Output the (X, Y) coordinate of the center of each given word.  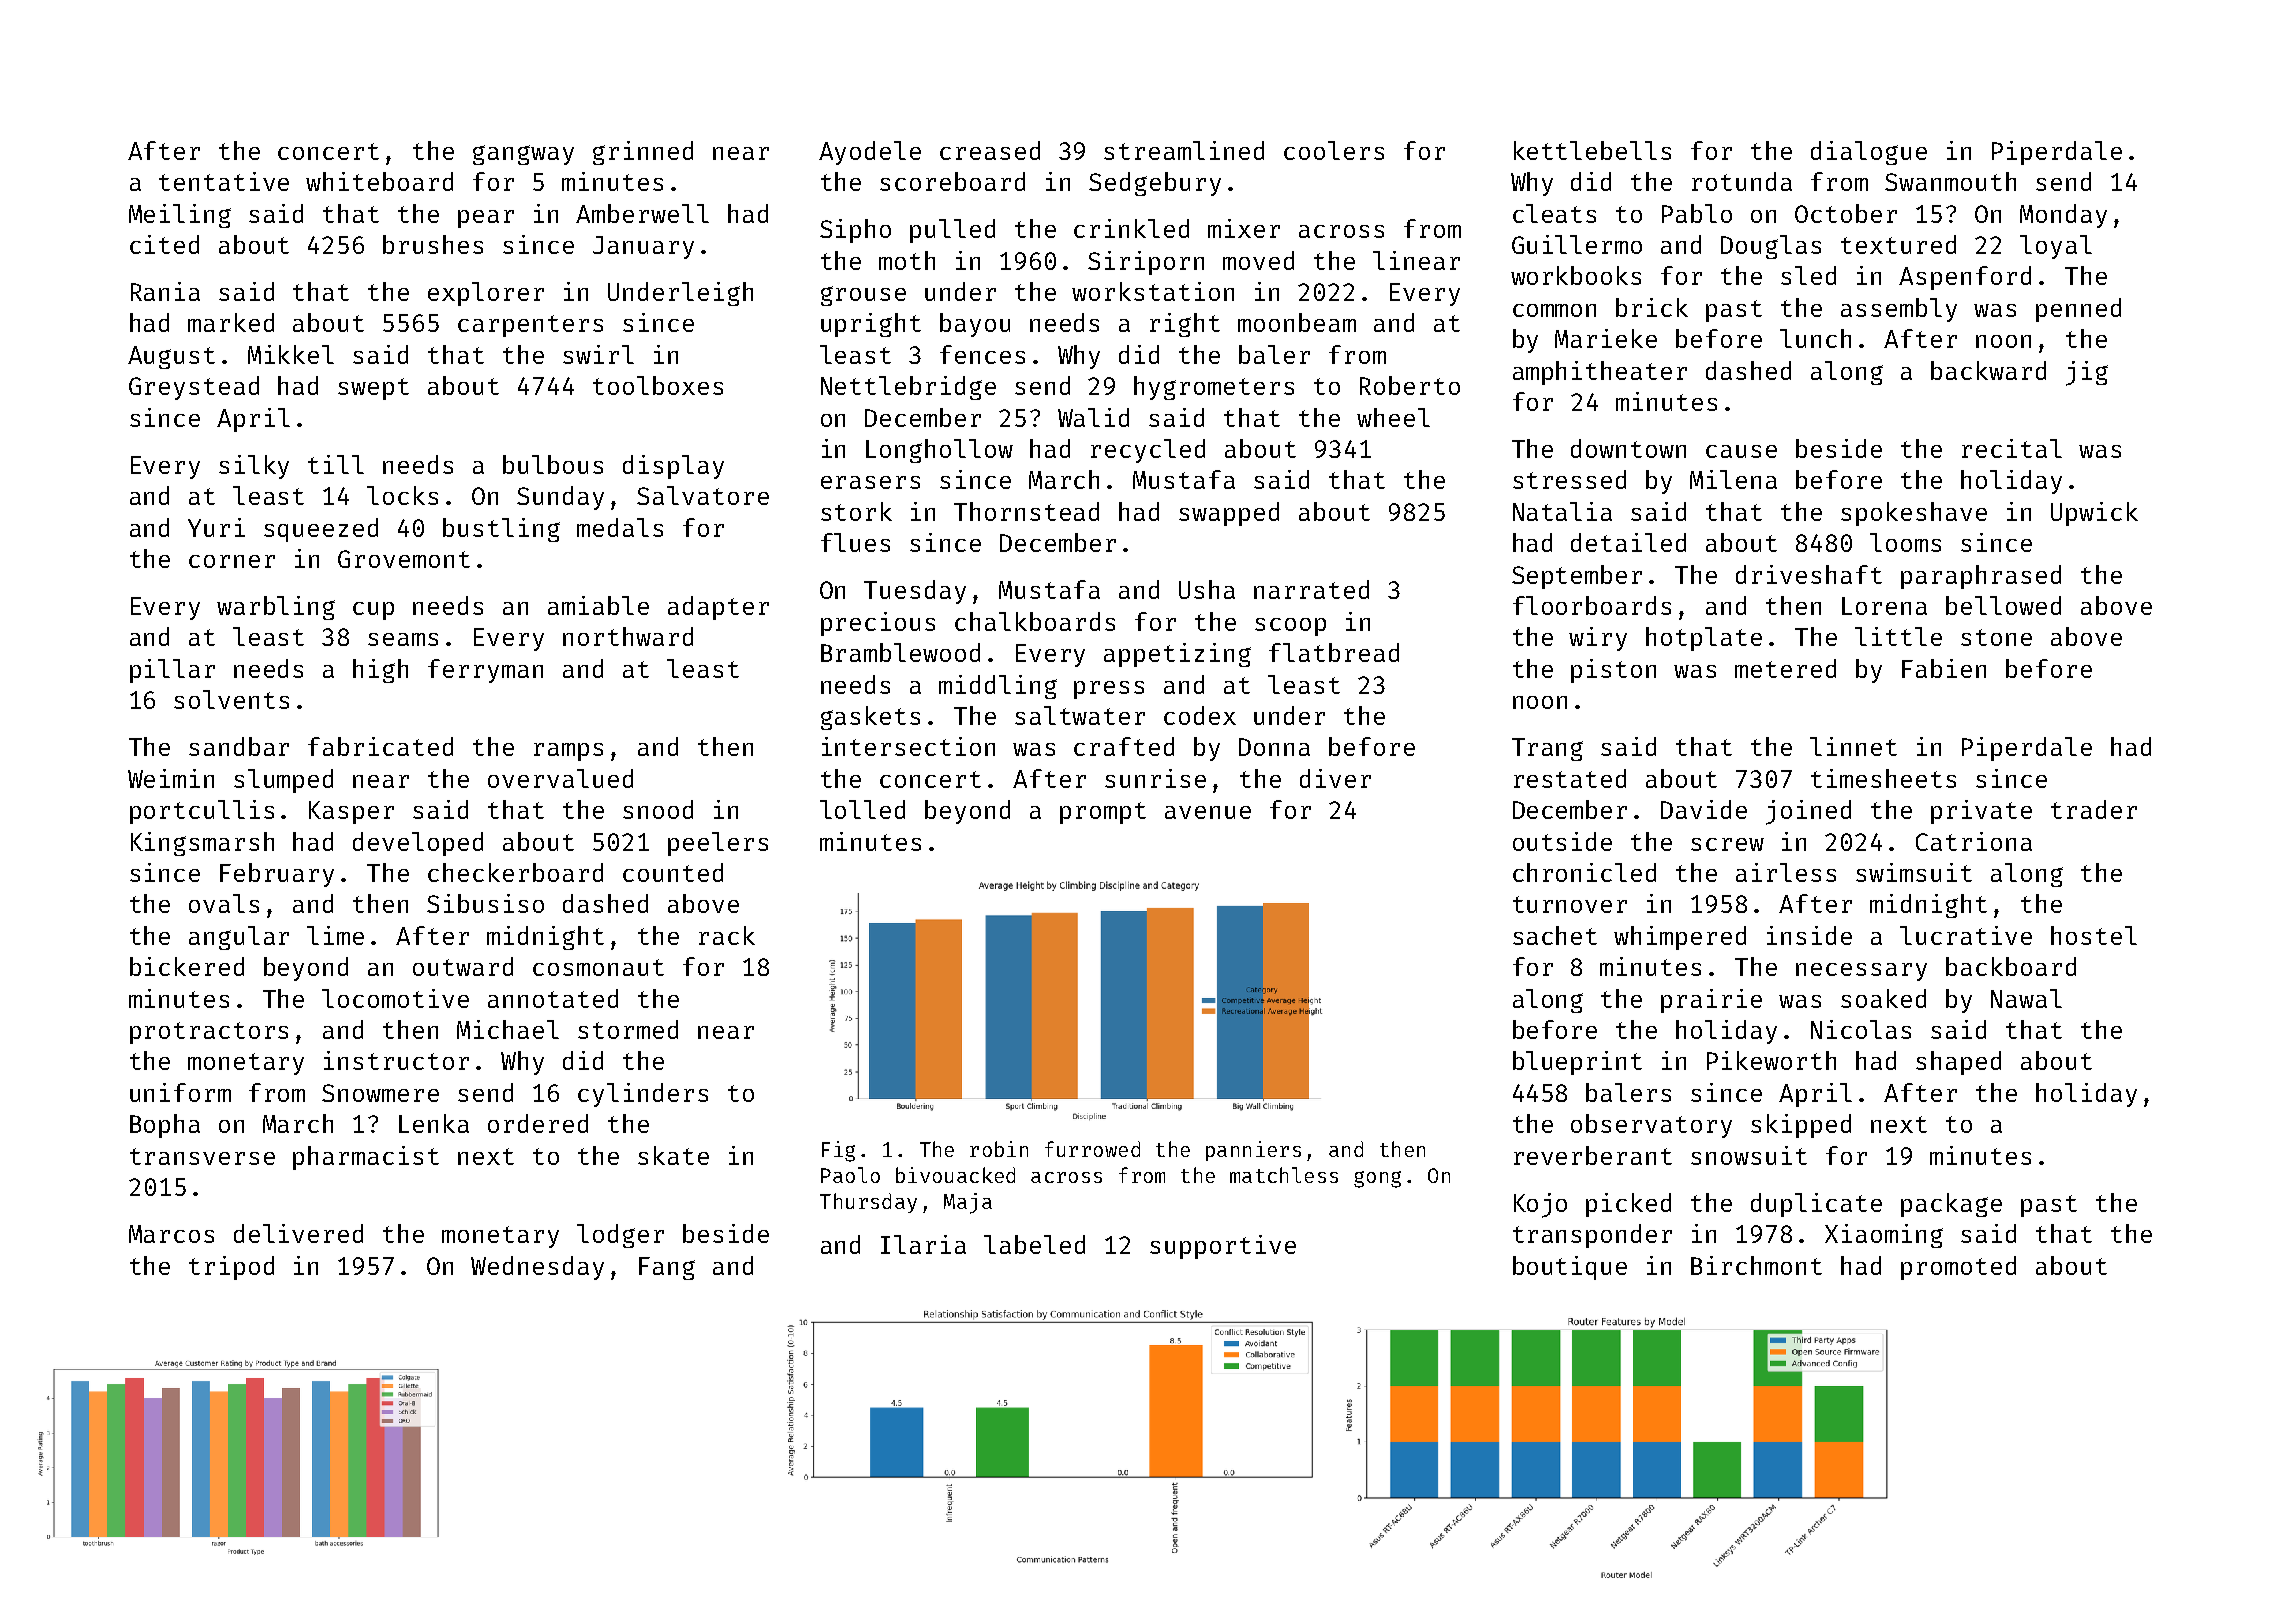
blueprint (1577, 1063)
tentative (224, 181)
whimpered (1680, 938)
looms (1905, 542)
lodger (620, 1236)
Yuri (216, 527)
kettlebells (1592, 150)
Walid (1093, 417)
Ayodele (870, 153)
